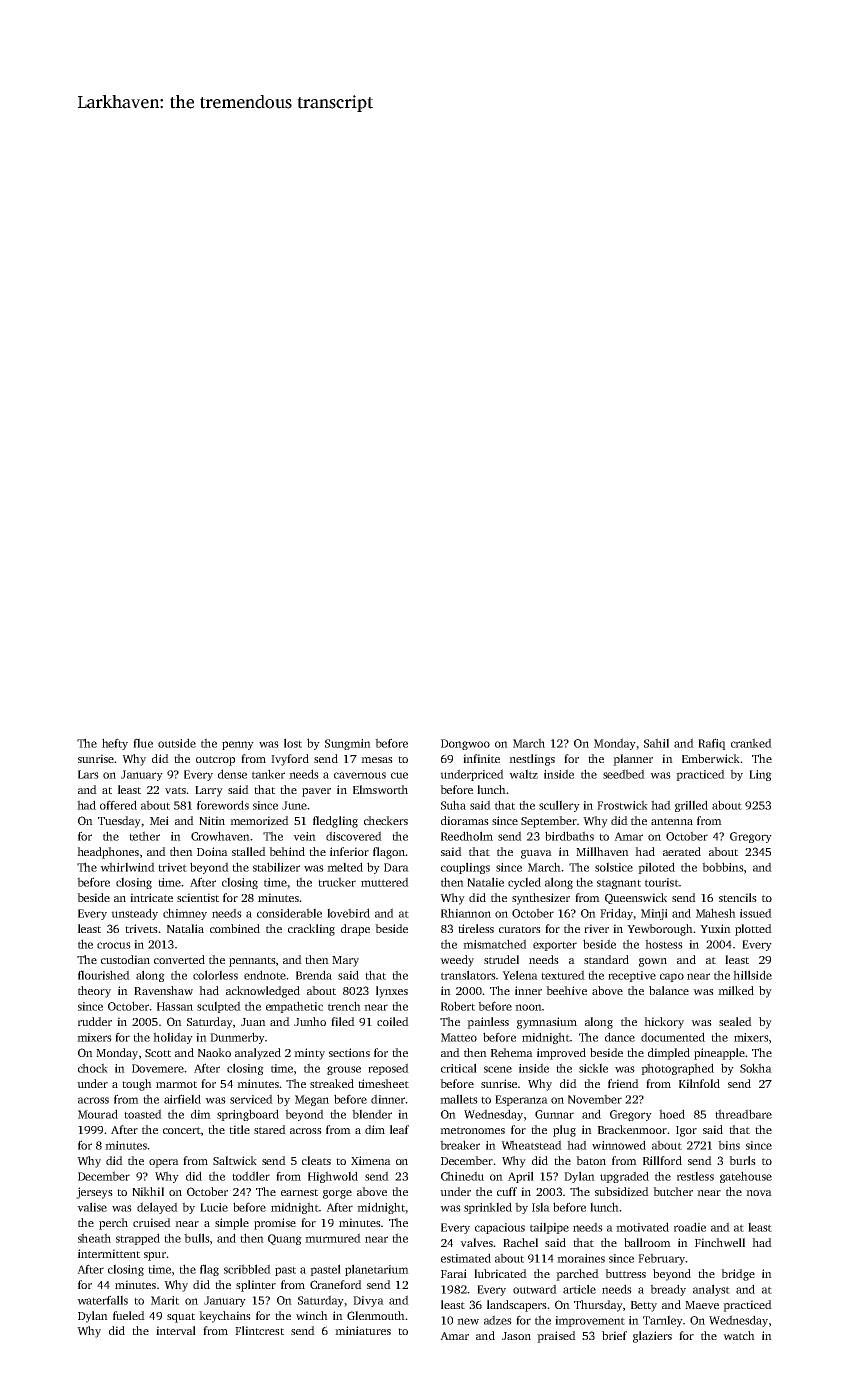 This image has width=849, height=1400. Describe the element at coordinates (756, 1068) in the image. I see `Sokha` at that location.
